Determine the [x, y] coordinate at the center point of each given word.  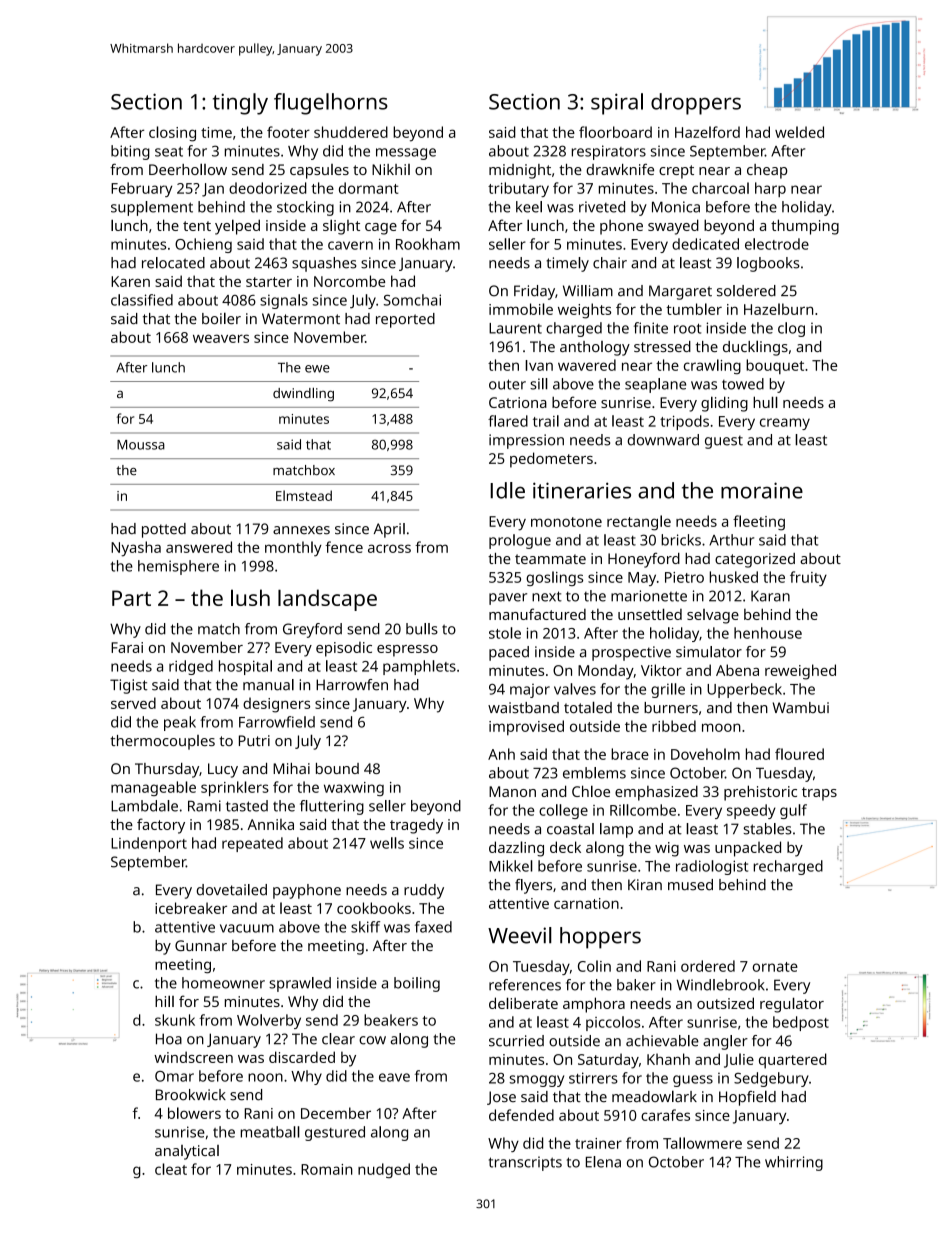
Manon [512, 791]
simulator [709, 652]
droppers [696, 104]
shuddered [351, 132]
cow [372, 1040]
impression [526, 441]
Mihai [291, 768]
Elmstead [304, 495]
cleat [171, 1169]
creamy [785, 424]
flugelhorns [331, 104]
